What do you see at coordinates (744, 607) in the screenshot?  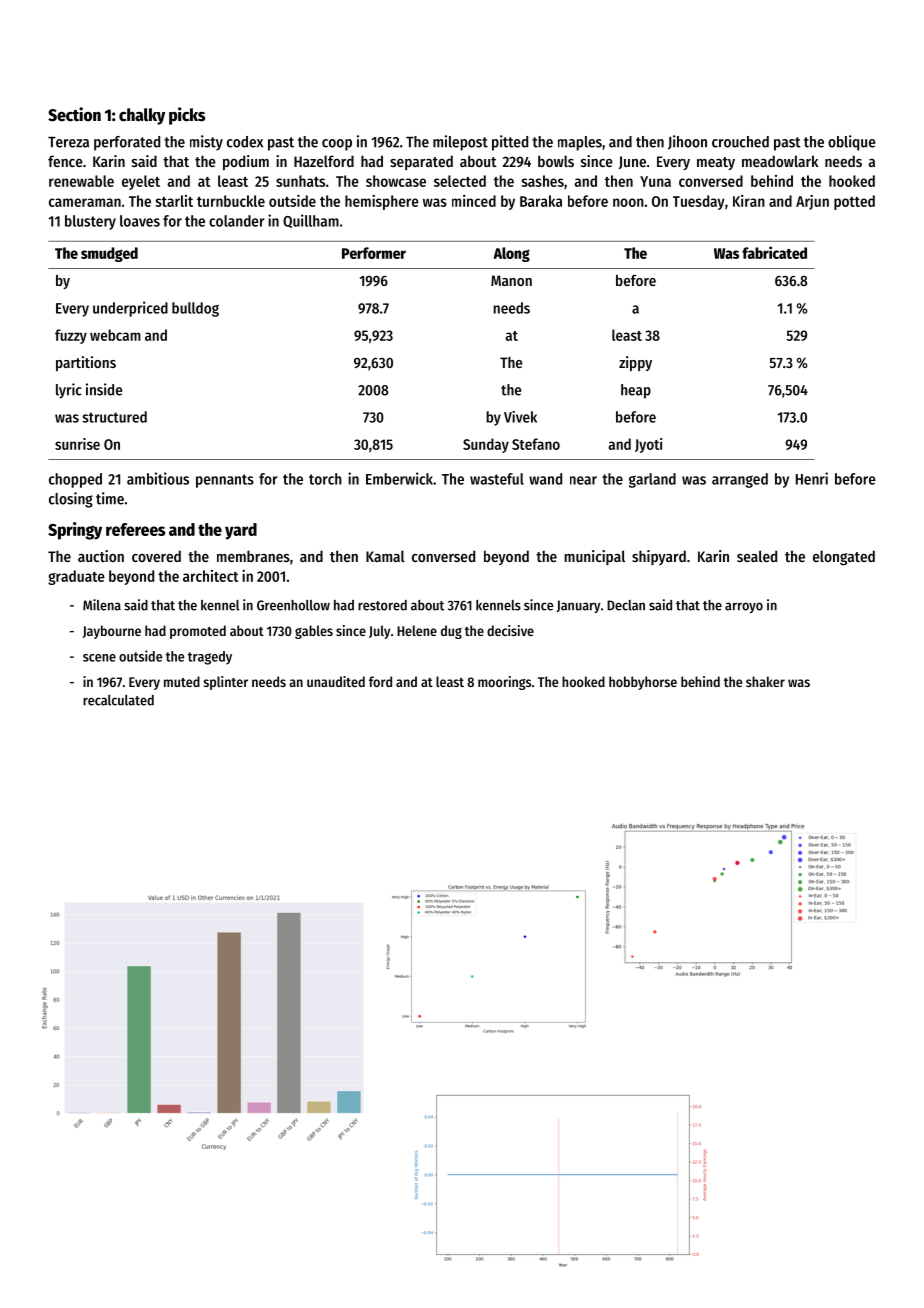 I see `arroyo` at bounding box center [744, 607].
